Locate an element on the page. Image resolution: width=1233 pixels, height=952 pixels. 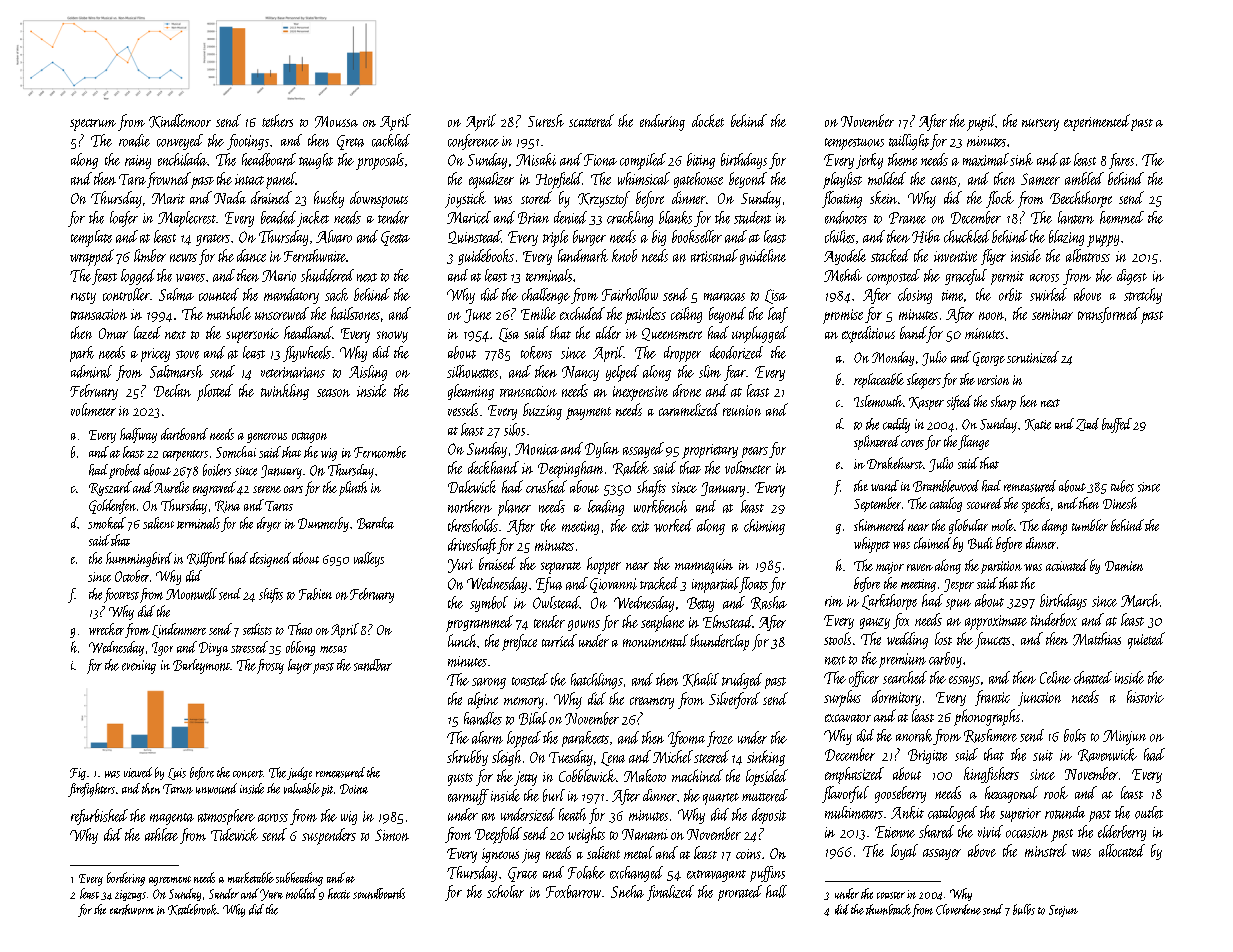
Moussa is located at coordinates (336, 122).
